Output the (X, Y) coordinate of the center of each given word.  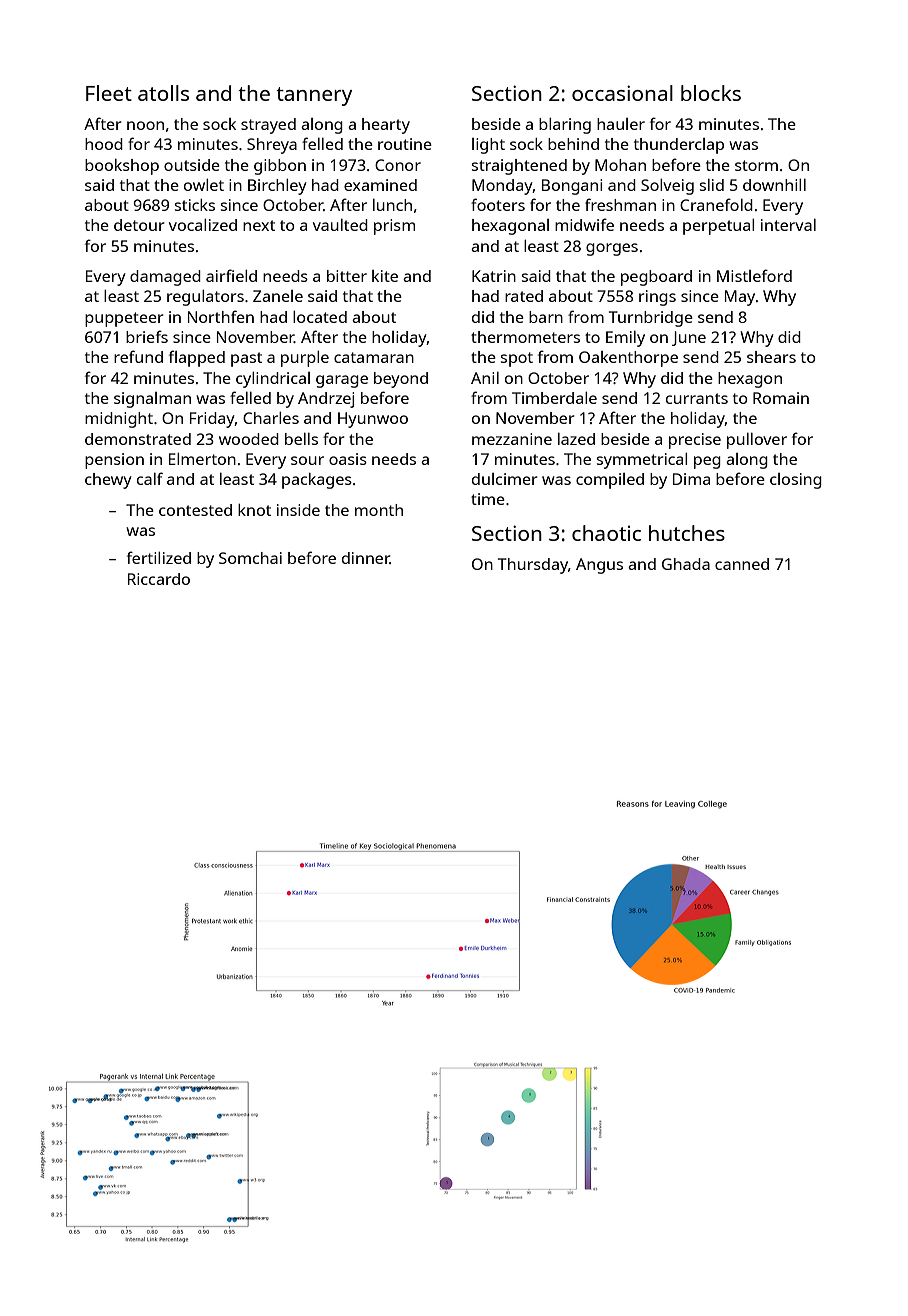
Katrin (494, 276)
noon (145, 125)
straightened (519, 167)
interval (788, 225)
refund (138, 356)
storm (756, 165)
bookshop (122, 167)
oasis (348, 459)
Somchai (250, 558)
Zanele (278, 296)
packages (317, 481)
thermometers (525, 337)
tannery (314, 96)
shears (771, 357)
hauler (621, 124)
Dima (691, 479)
